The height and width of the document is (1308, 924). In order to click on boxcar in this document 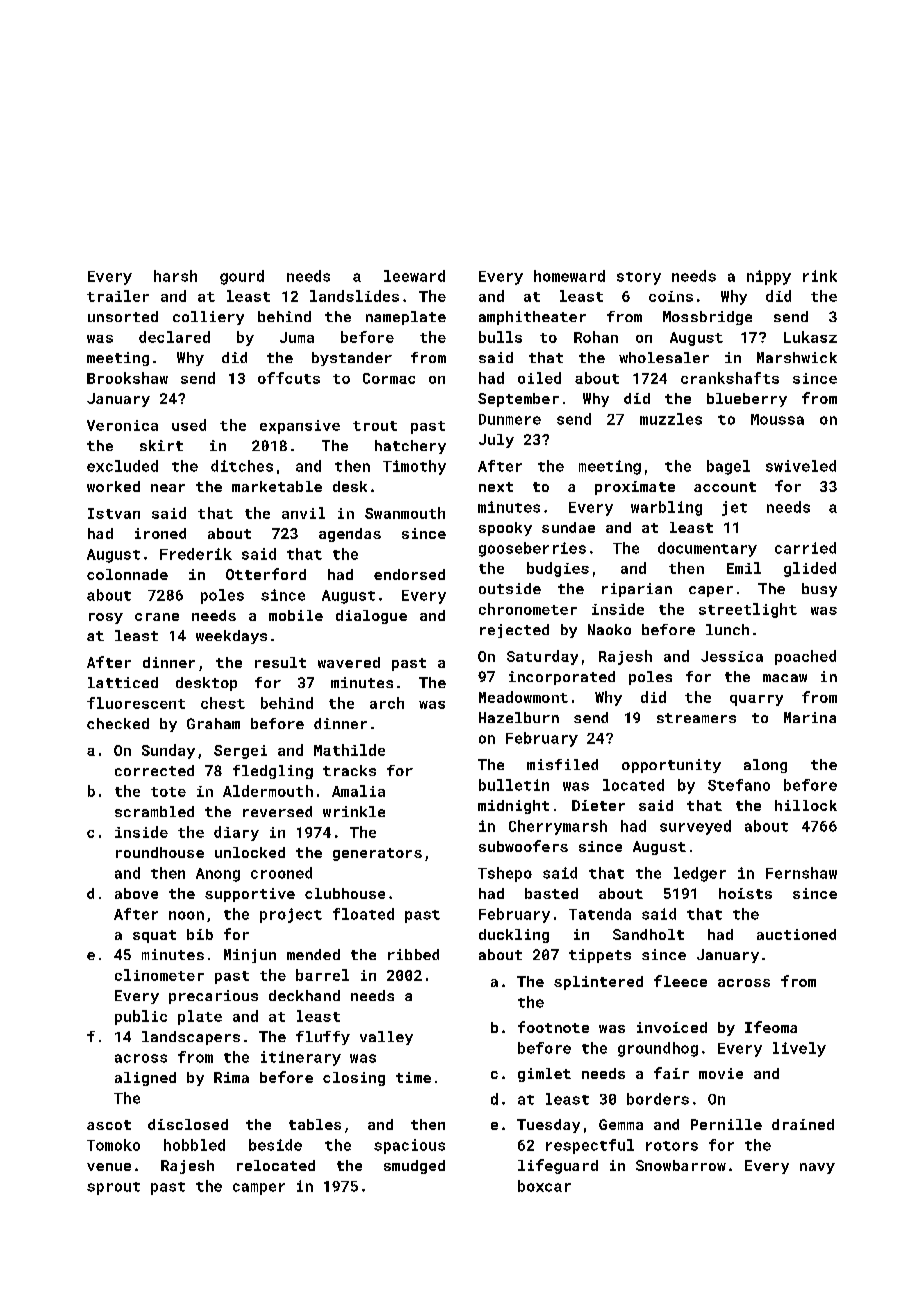, I will do `click(544, 1186)`.
